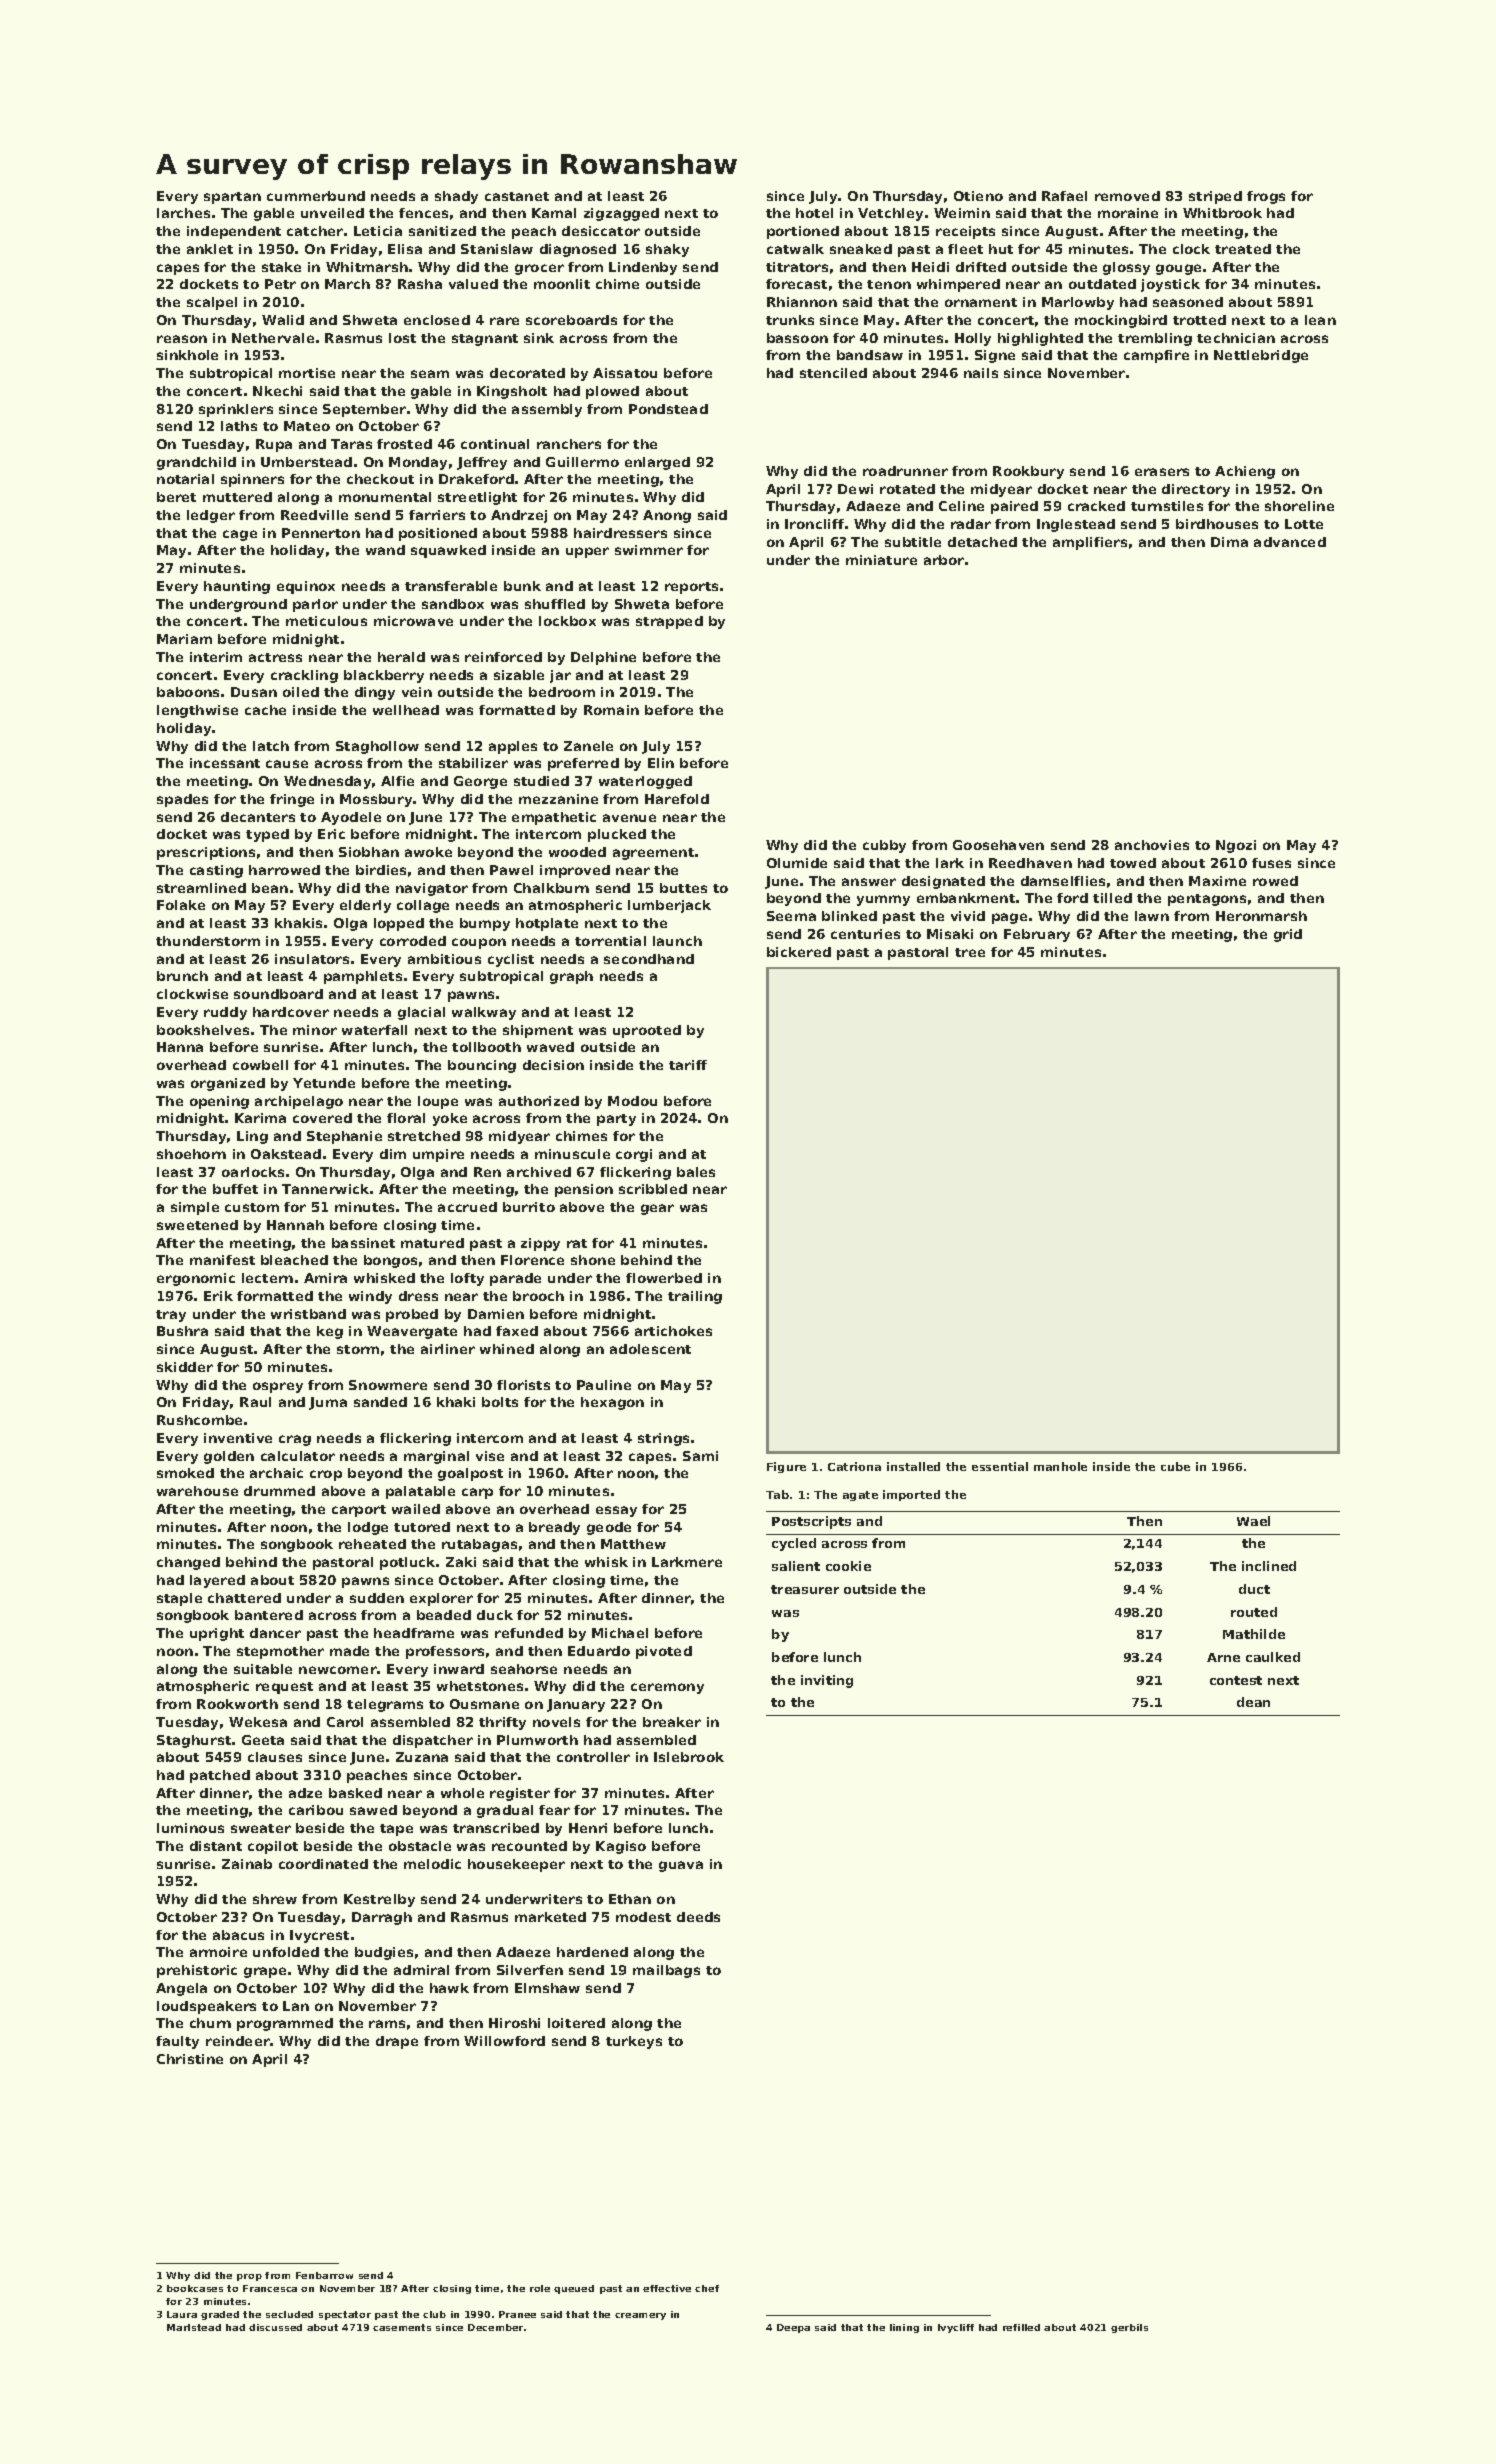 Image resolution: width=1496 pixels, height=2464 pixels. What do you see at coordinates (484, 1013) in the screenshot?
I see `walkway` at bounding box center [484, 1013].
